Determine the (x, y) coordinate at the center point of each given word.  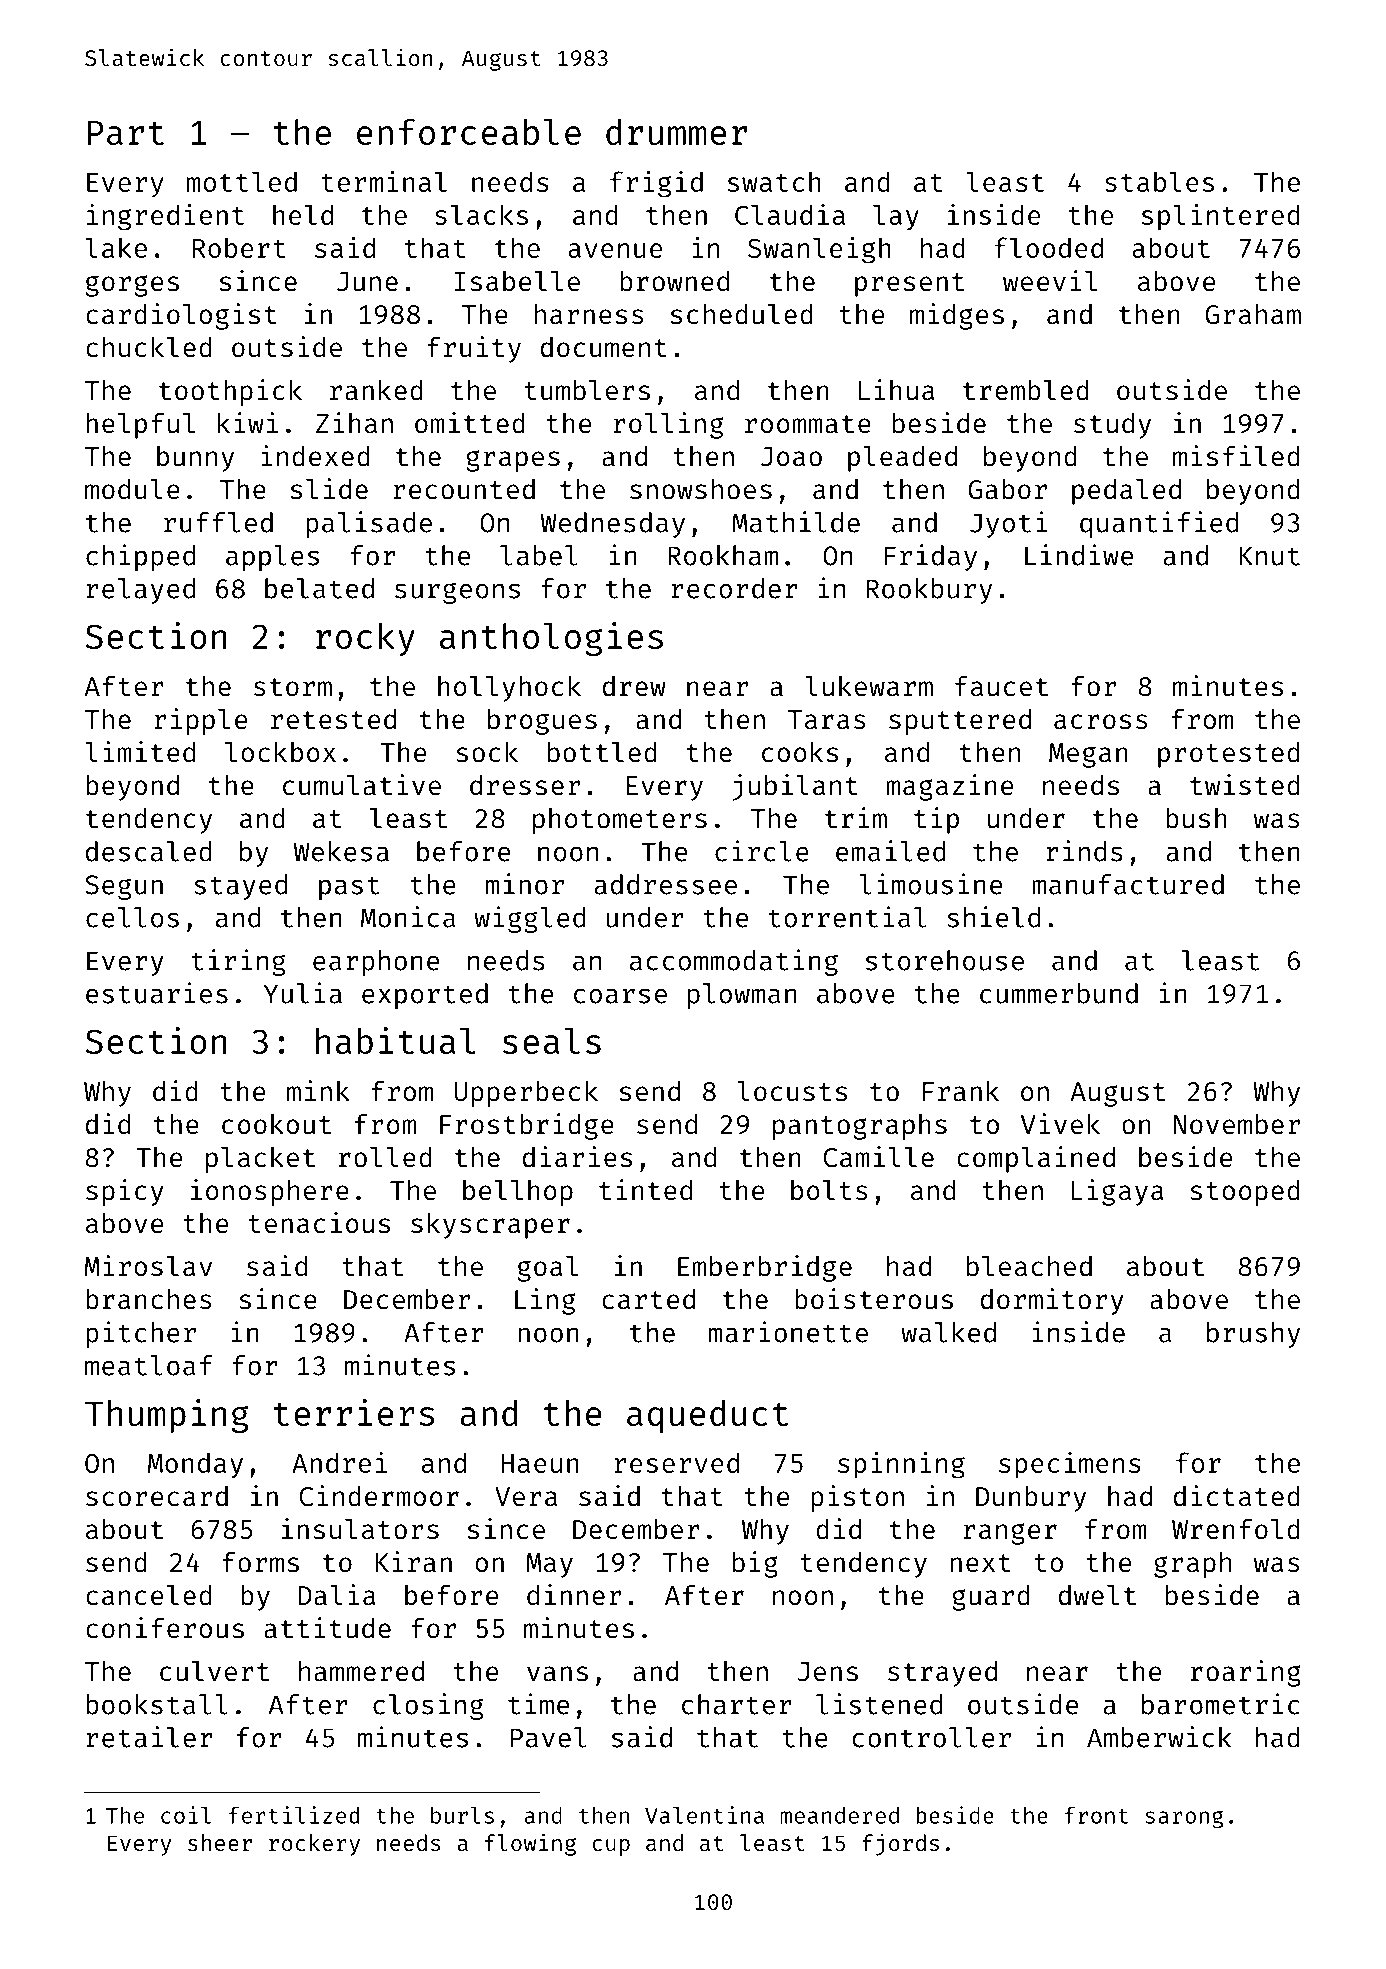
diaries (577, 1157)
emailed (890, 851)
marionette (788, 1332)
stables (1159, 181)
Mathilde (796, 522)
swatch (774, 181)
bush (1196, 818)
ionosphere (270, 1192)
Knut (1270, 556)
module (132, 489)
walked (948, 1332)
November (1237, 1124)
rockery (314, 1845)
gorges (132, 286)
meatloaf (149, 1365)
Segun (124, 887)
